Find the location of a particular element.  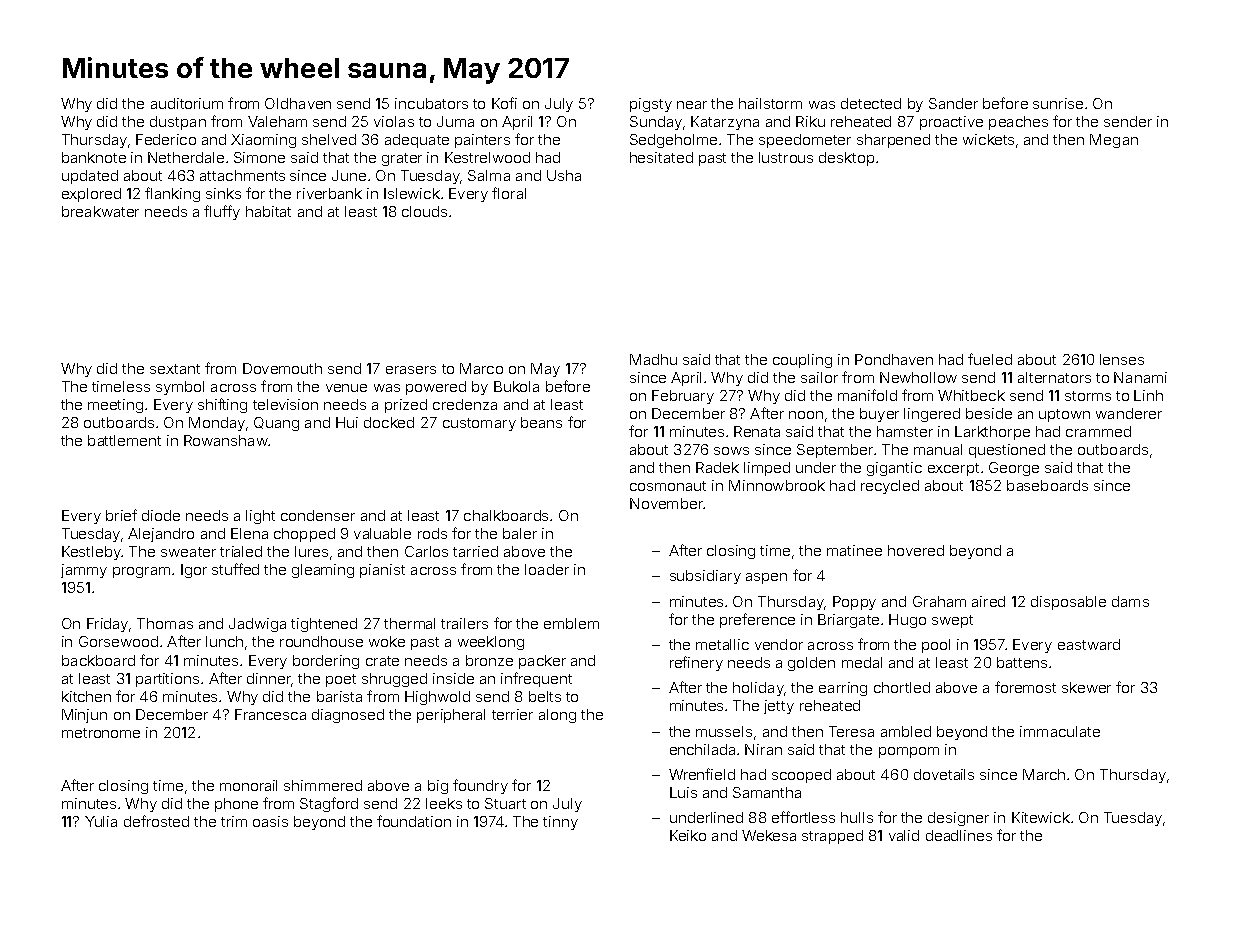

incubators is located at coordinates (431, 103).
